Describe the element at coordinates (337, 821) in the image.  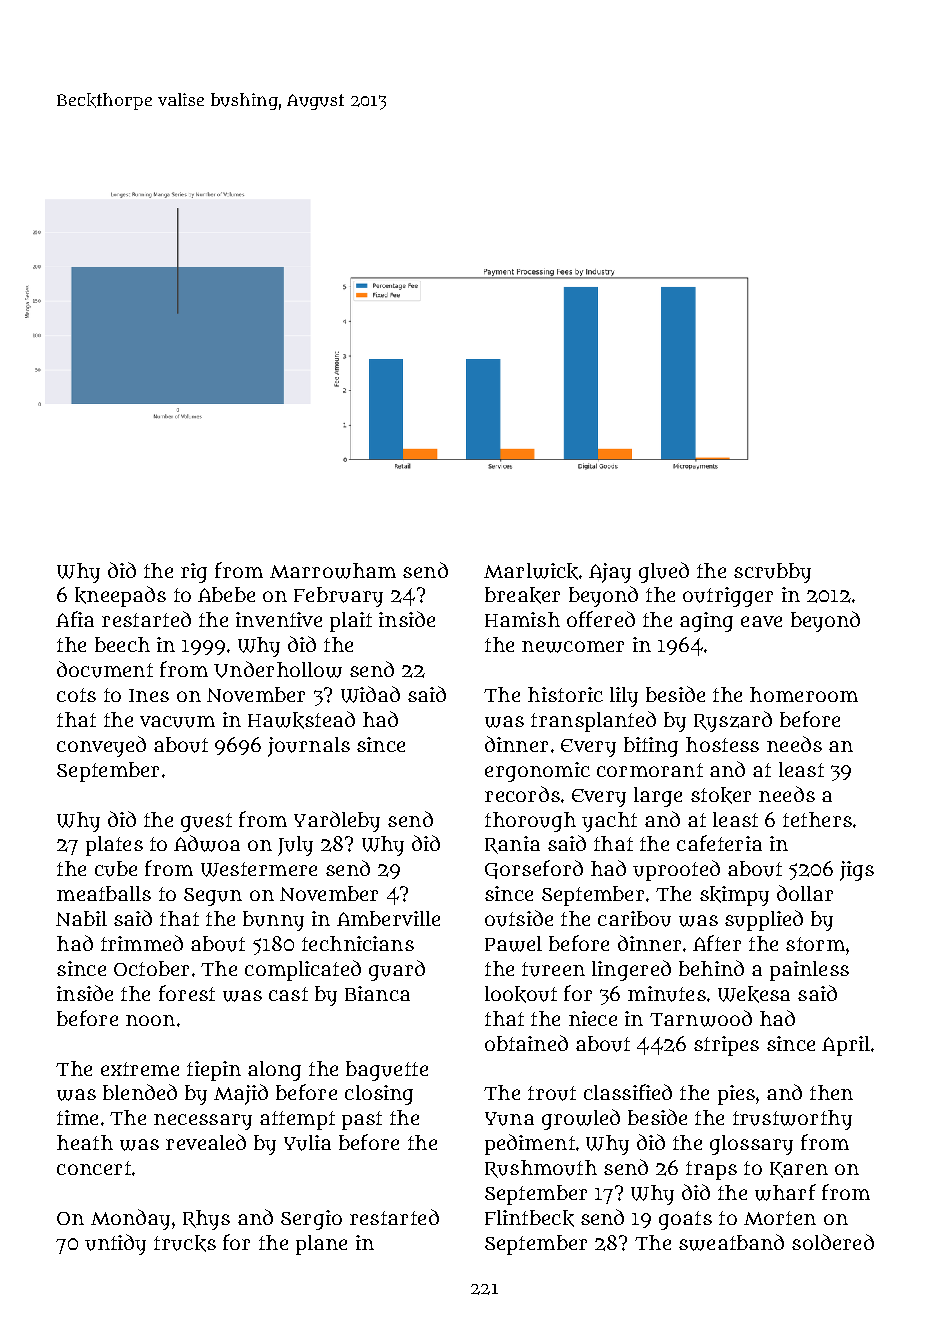
I see `Yardleby` at that location.
